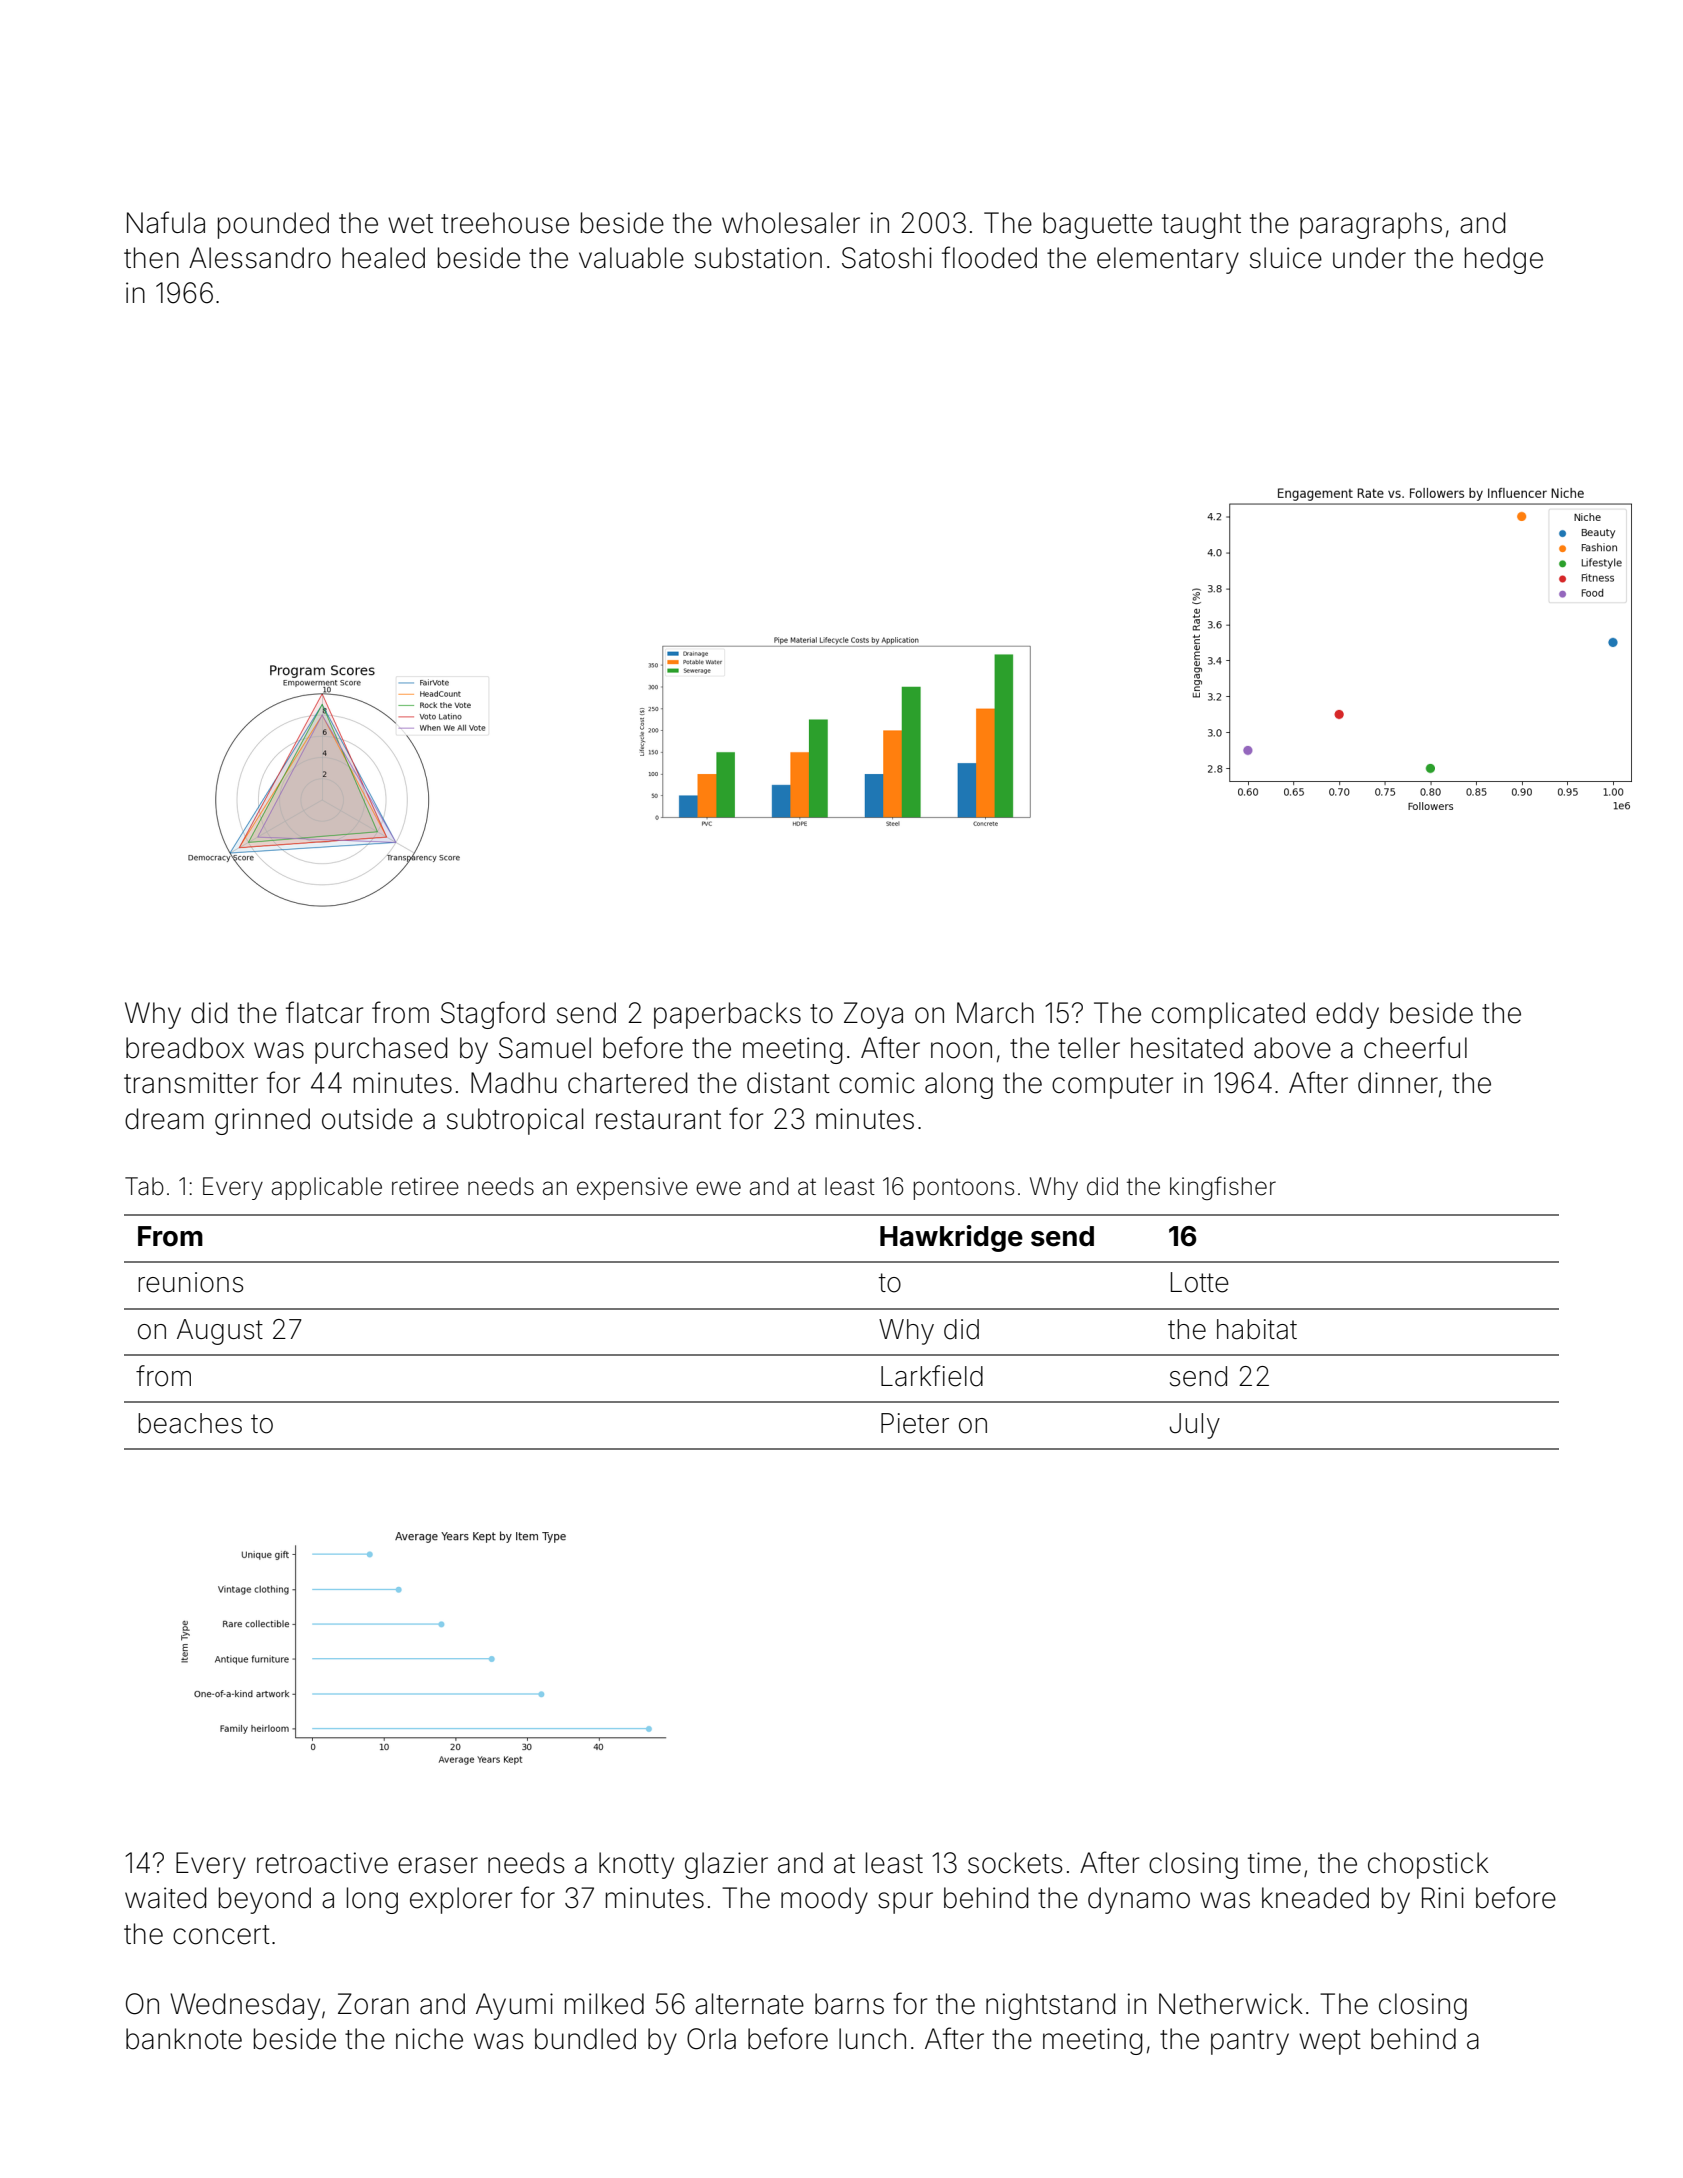  I want to click on pounded, so click(273, 225).
